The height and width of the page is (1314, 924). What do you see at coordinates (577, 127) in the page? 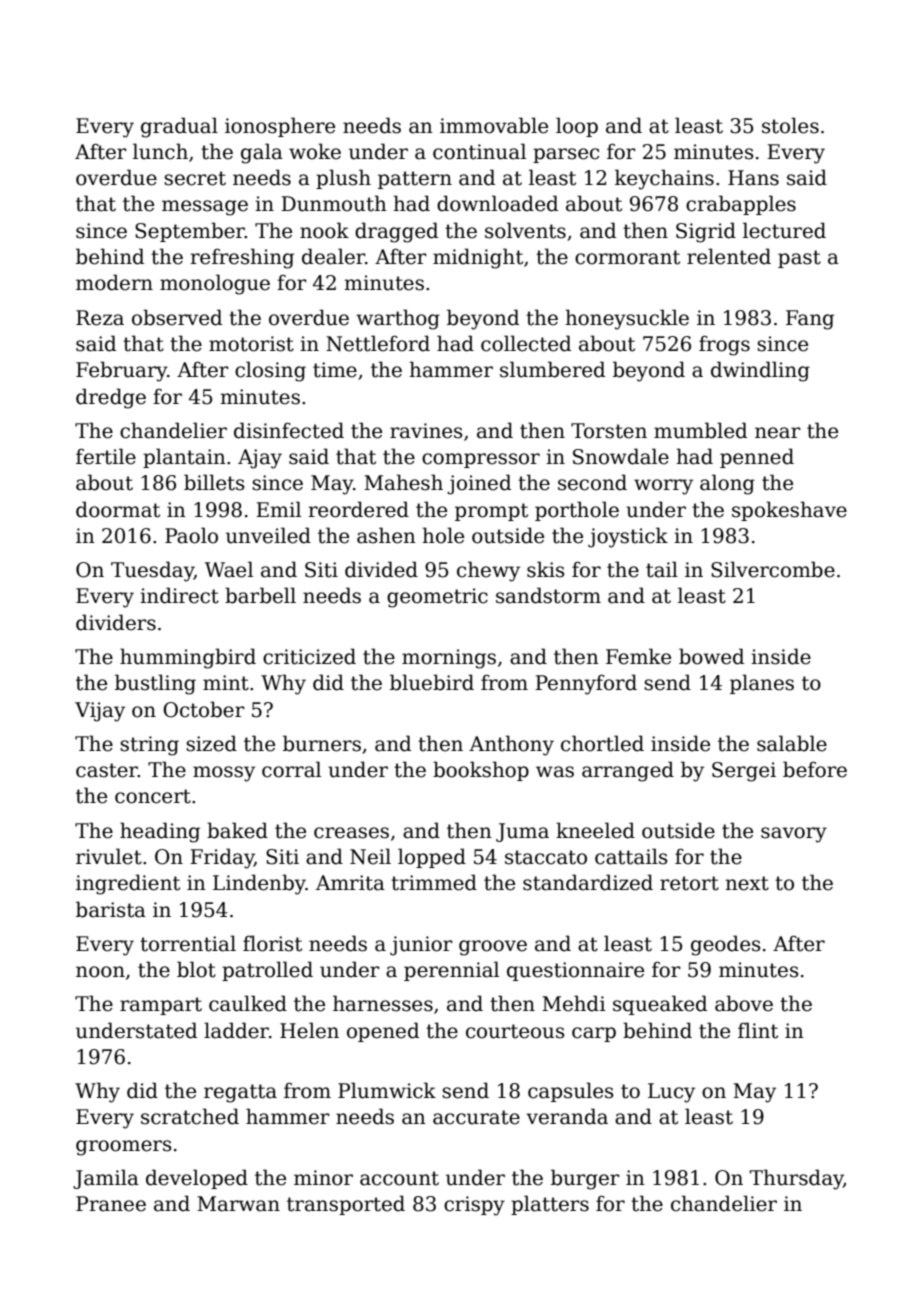
I see `loop` at bounding box center [577, 127].
